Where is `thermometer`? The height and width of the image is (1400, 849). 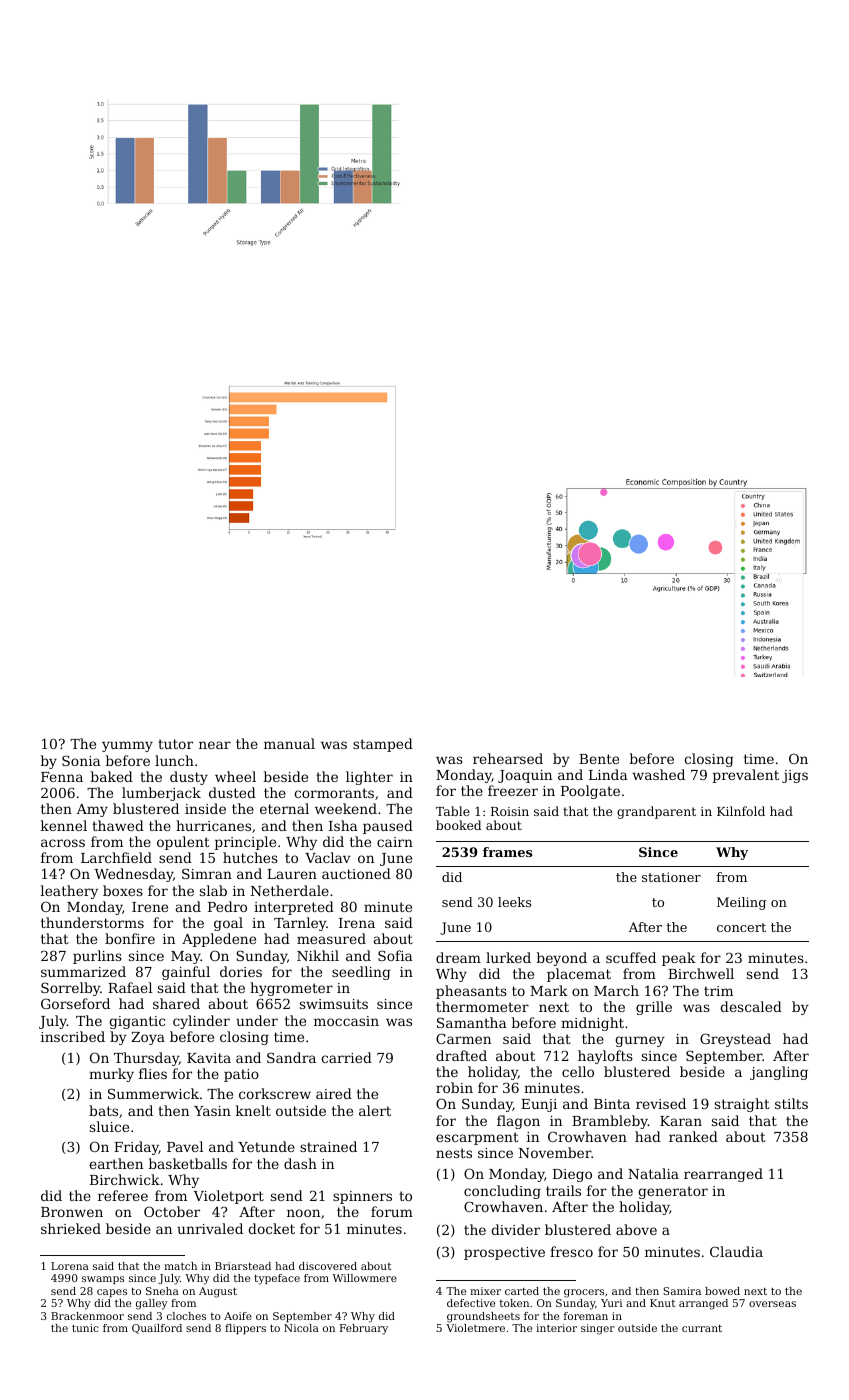 thermometer is located at coordinates (482, 1006).
